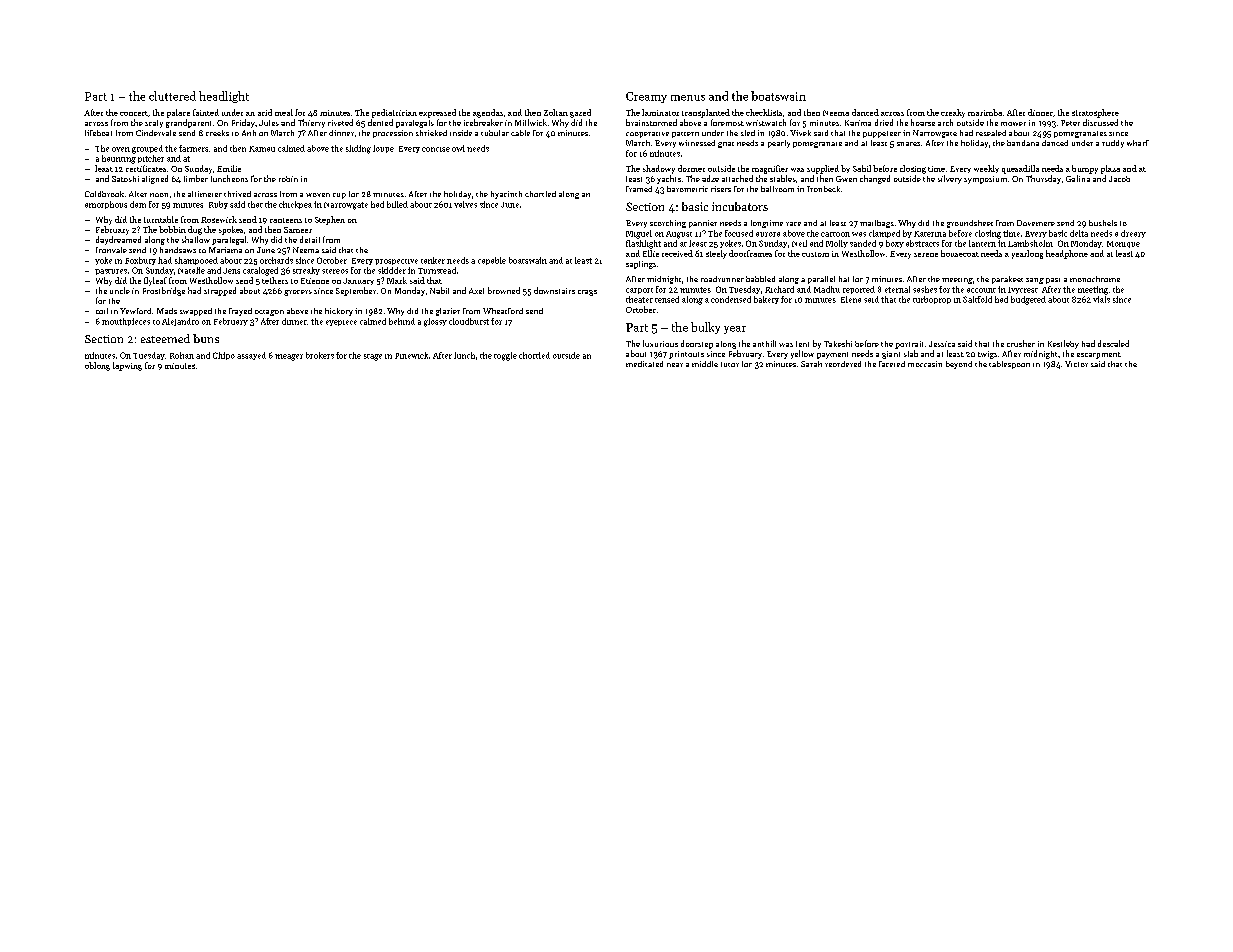  Describe the element at coordinates (224, 97) in the screenshot. I see `headlight` at that location.
